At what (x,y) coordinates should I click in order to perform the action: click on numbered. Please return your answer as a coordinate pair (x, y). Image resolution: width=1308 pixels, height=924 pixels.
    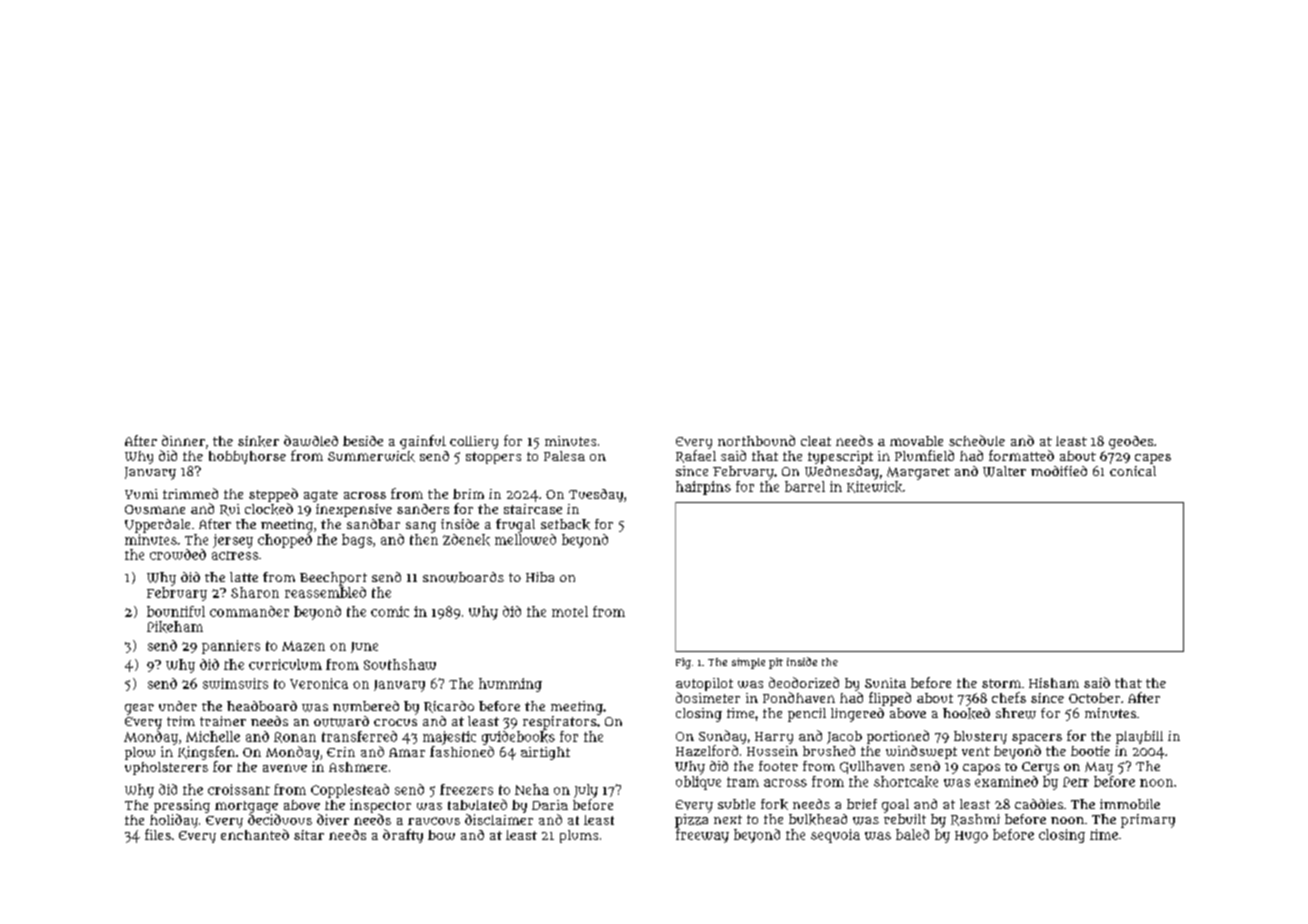
    Looking at the image, I should click on (366, 706).
